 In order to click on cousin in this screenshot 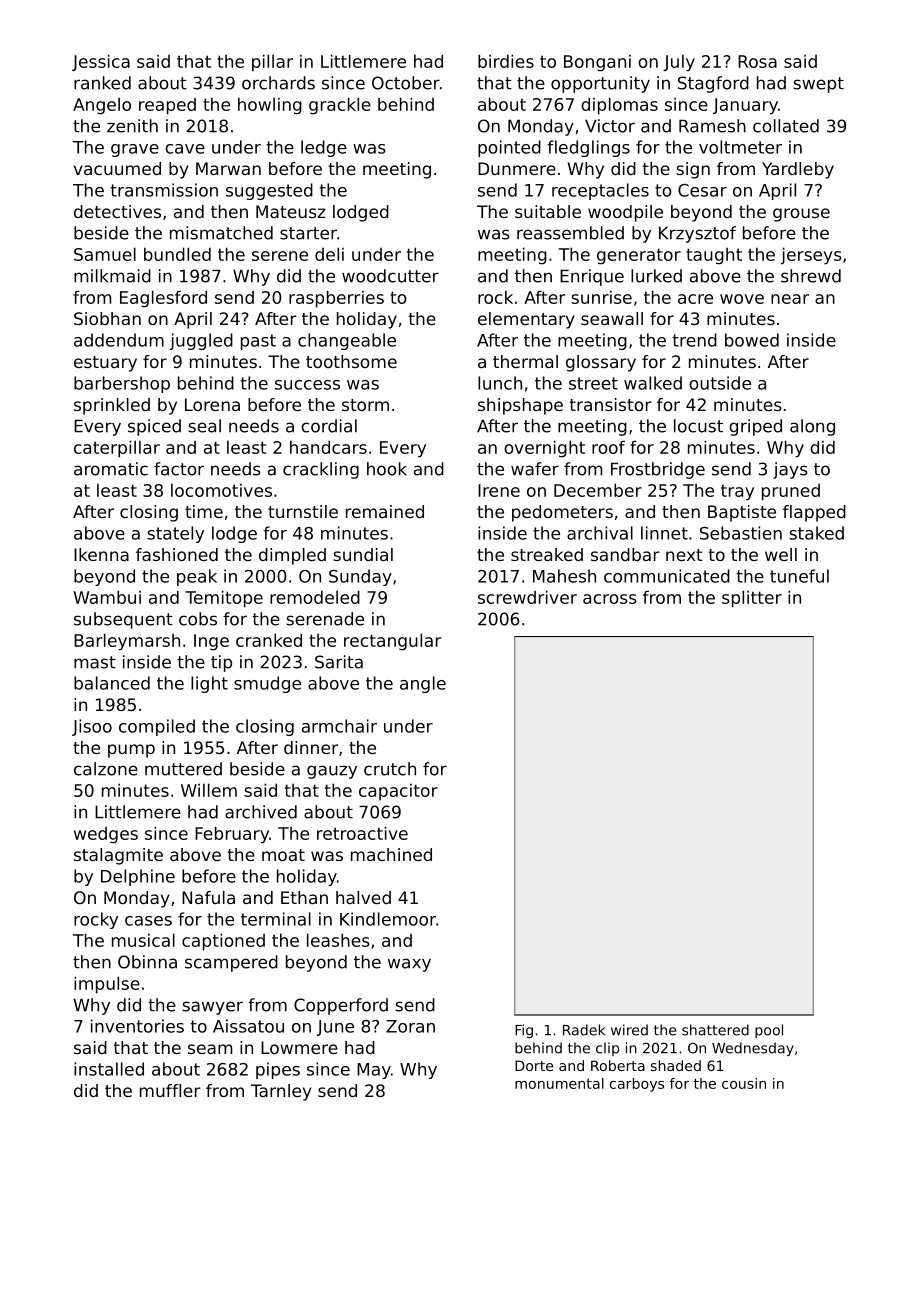, I will do `click(744, 1083)`.
